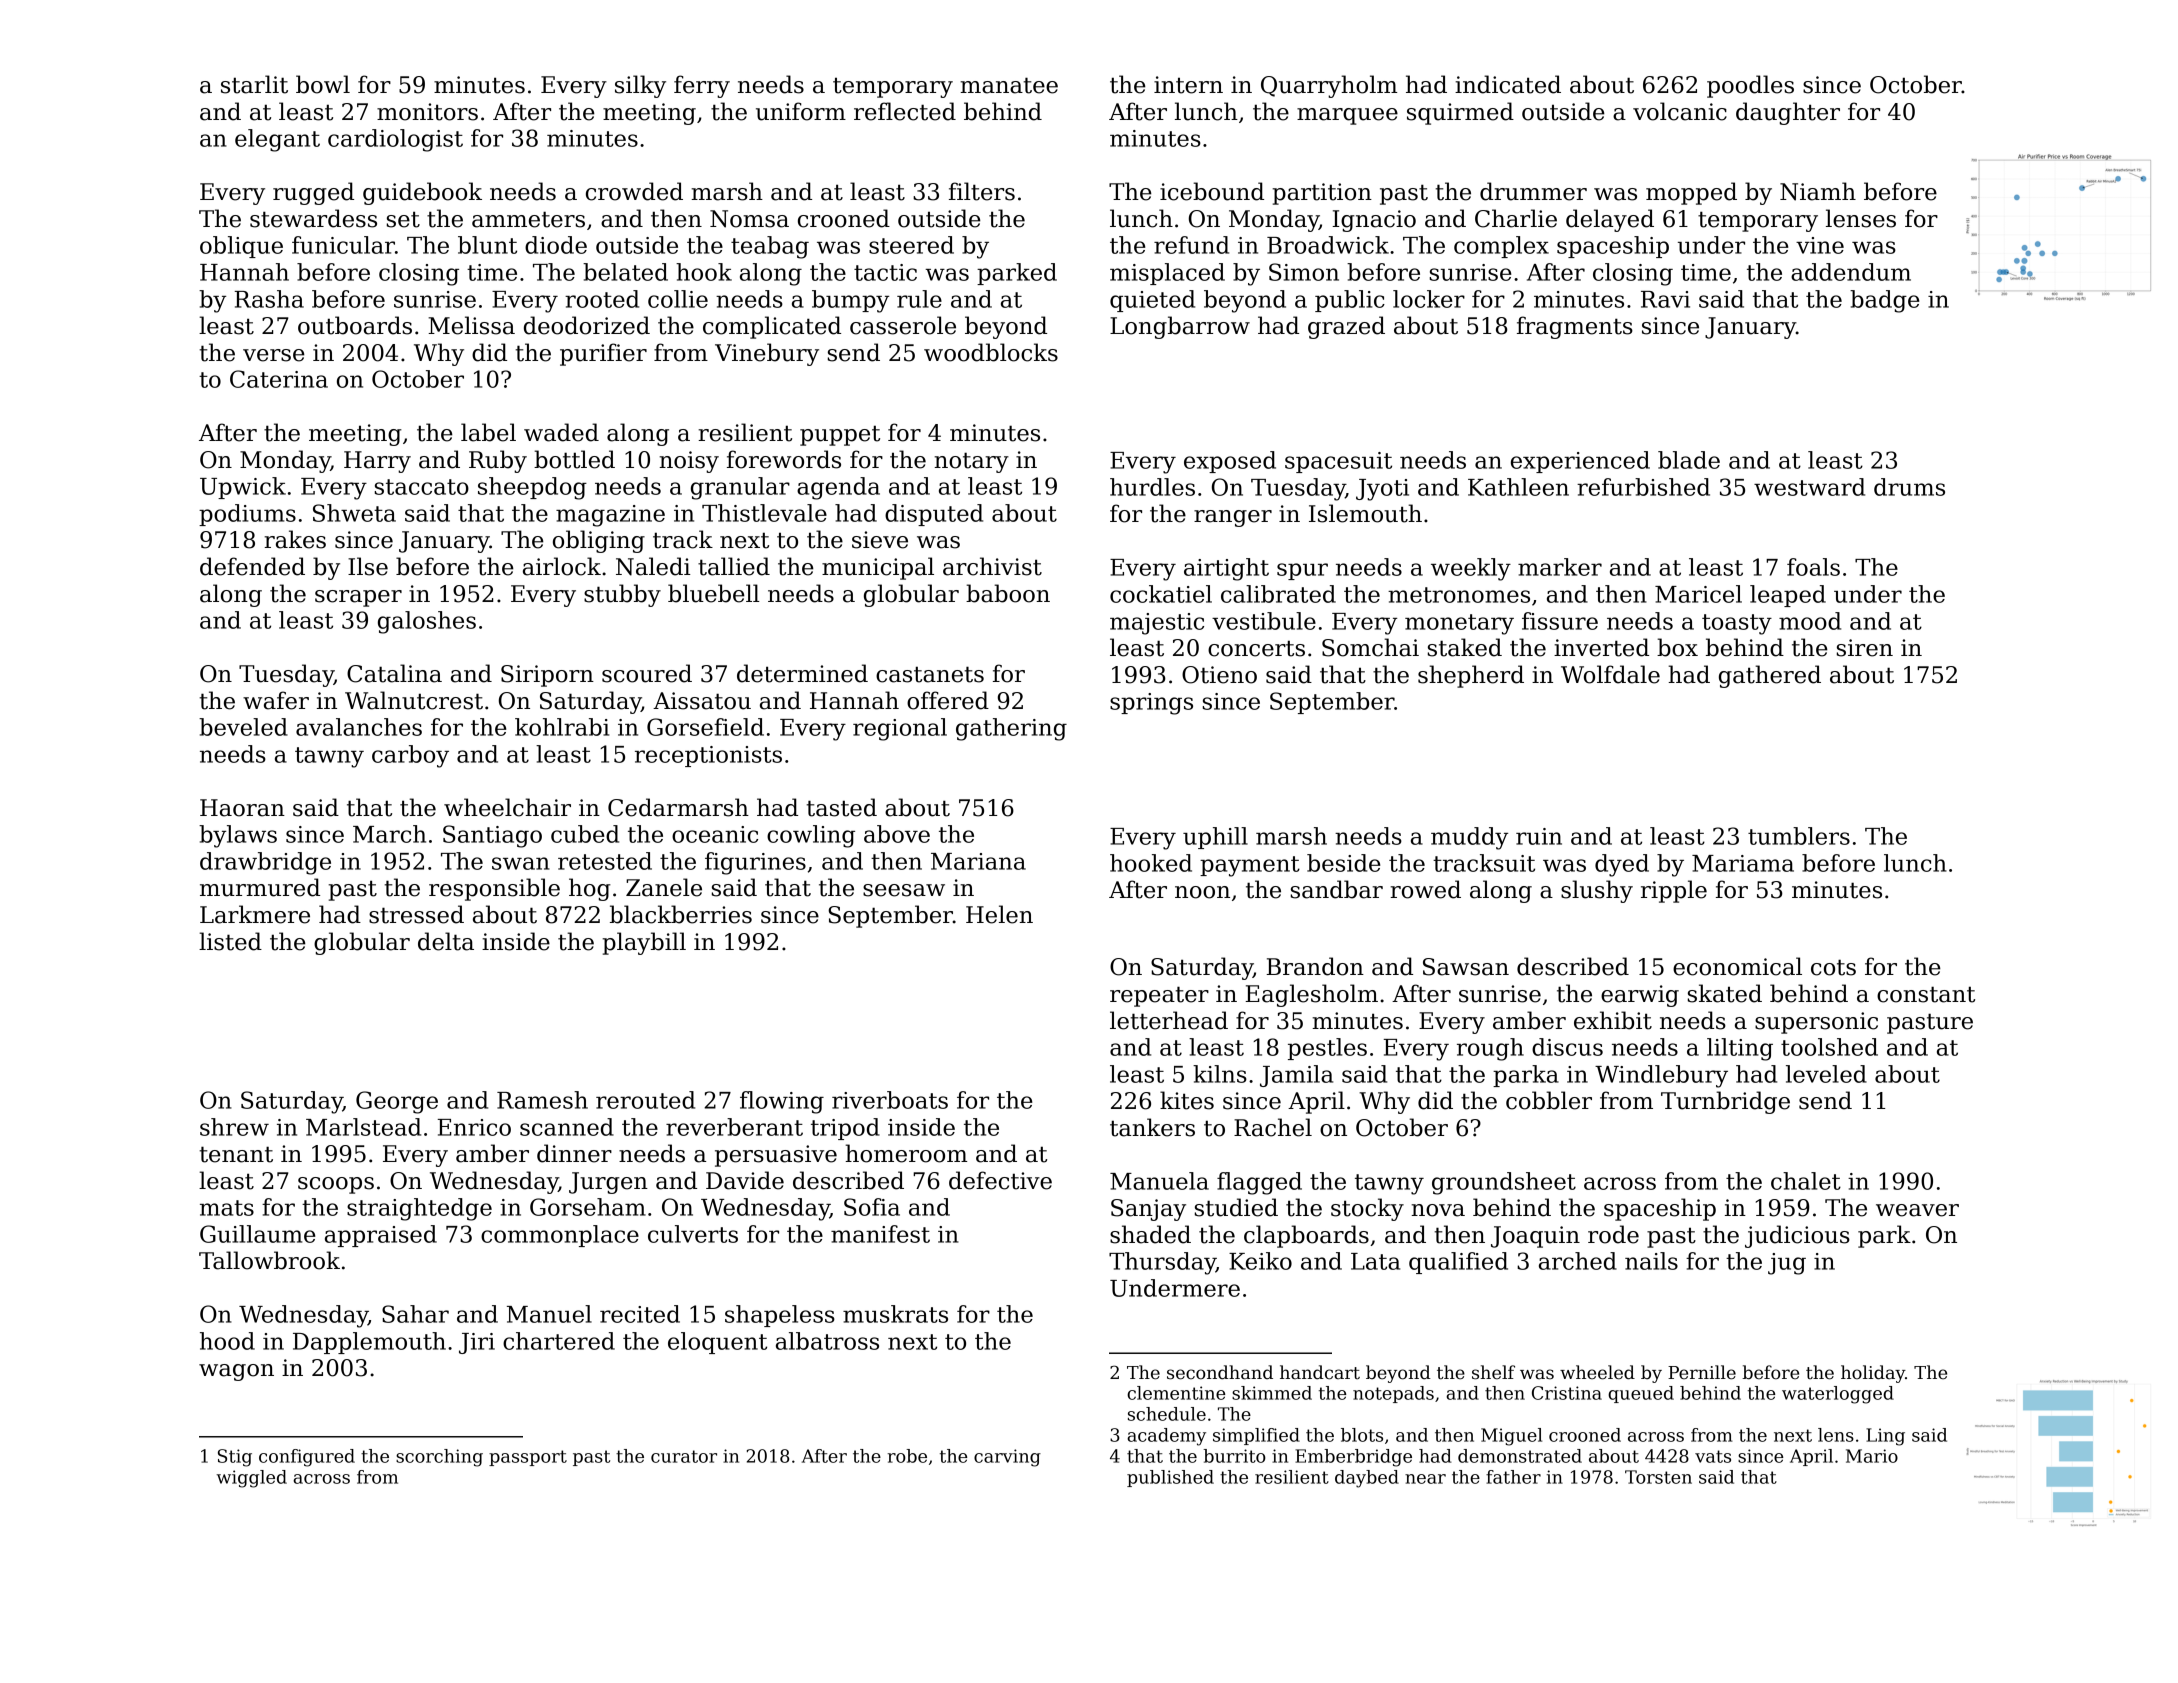 This page has width=2178, height=1683. I want to click on starlit, so click(254, 84).
